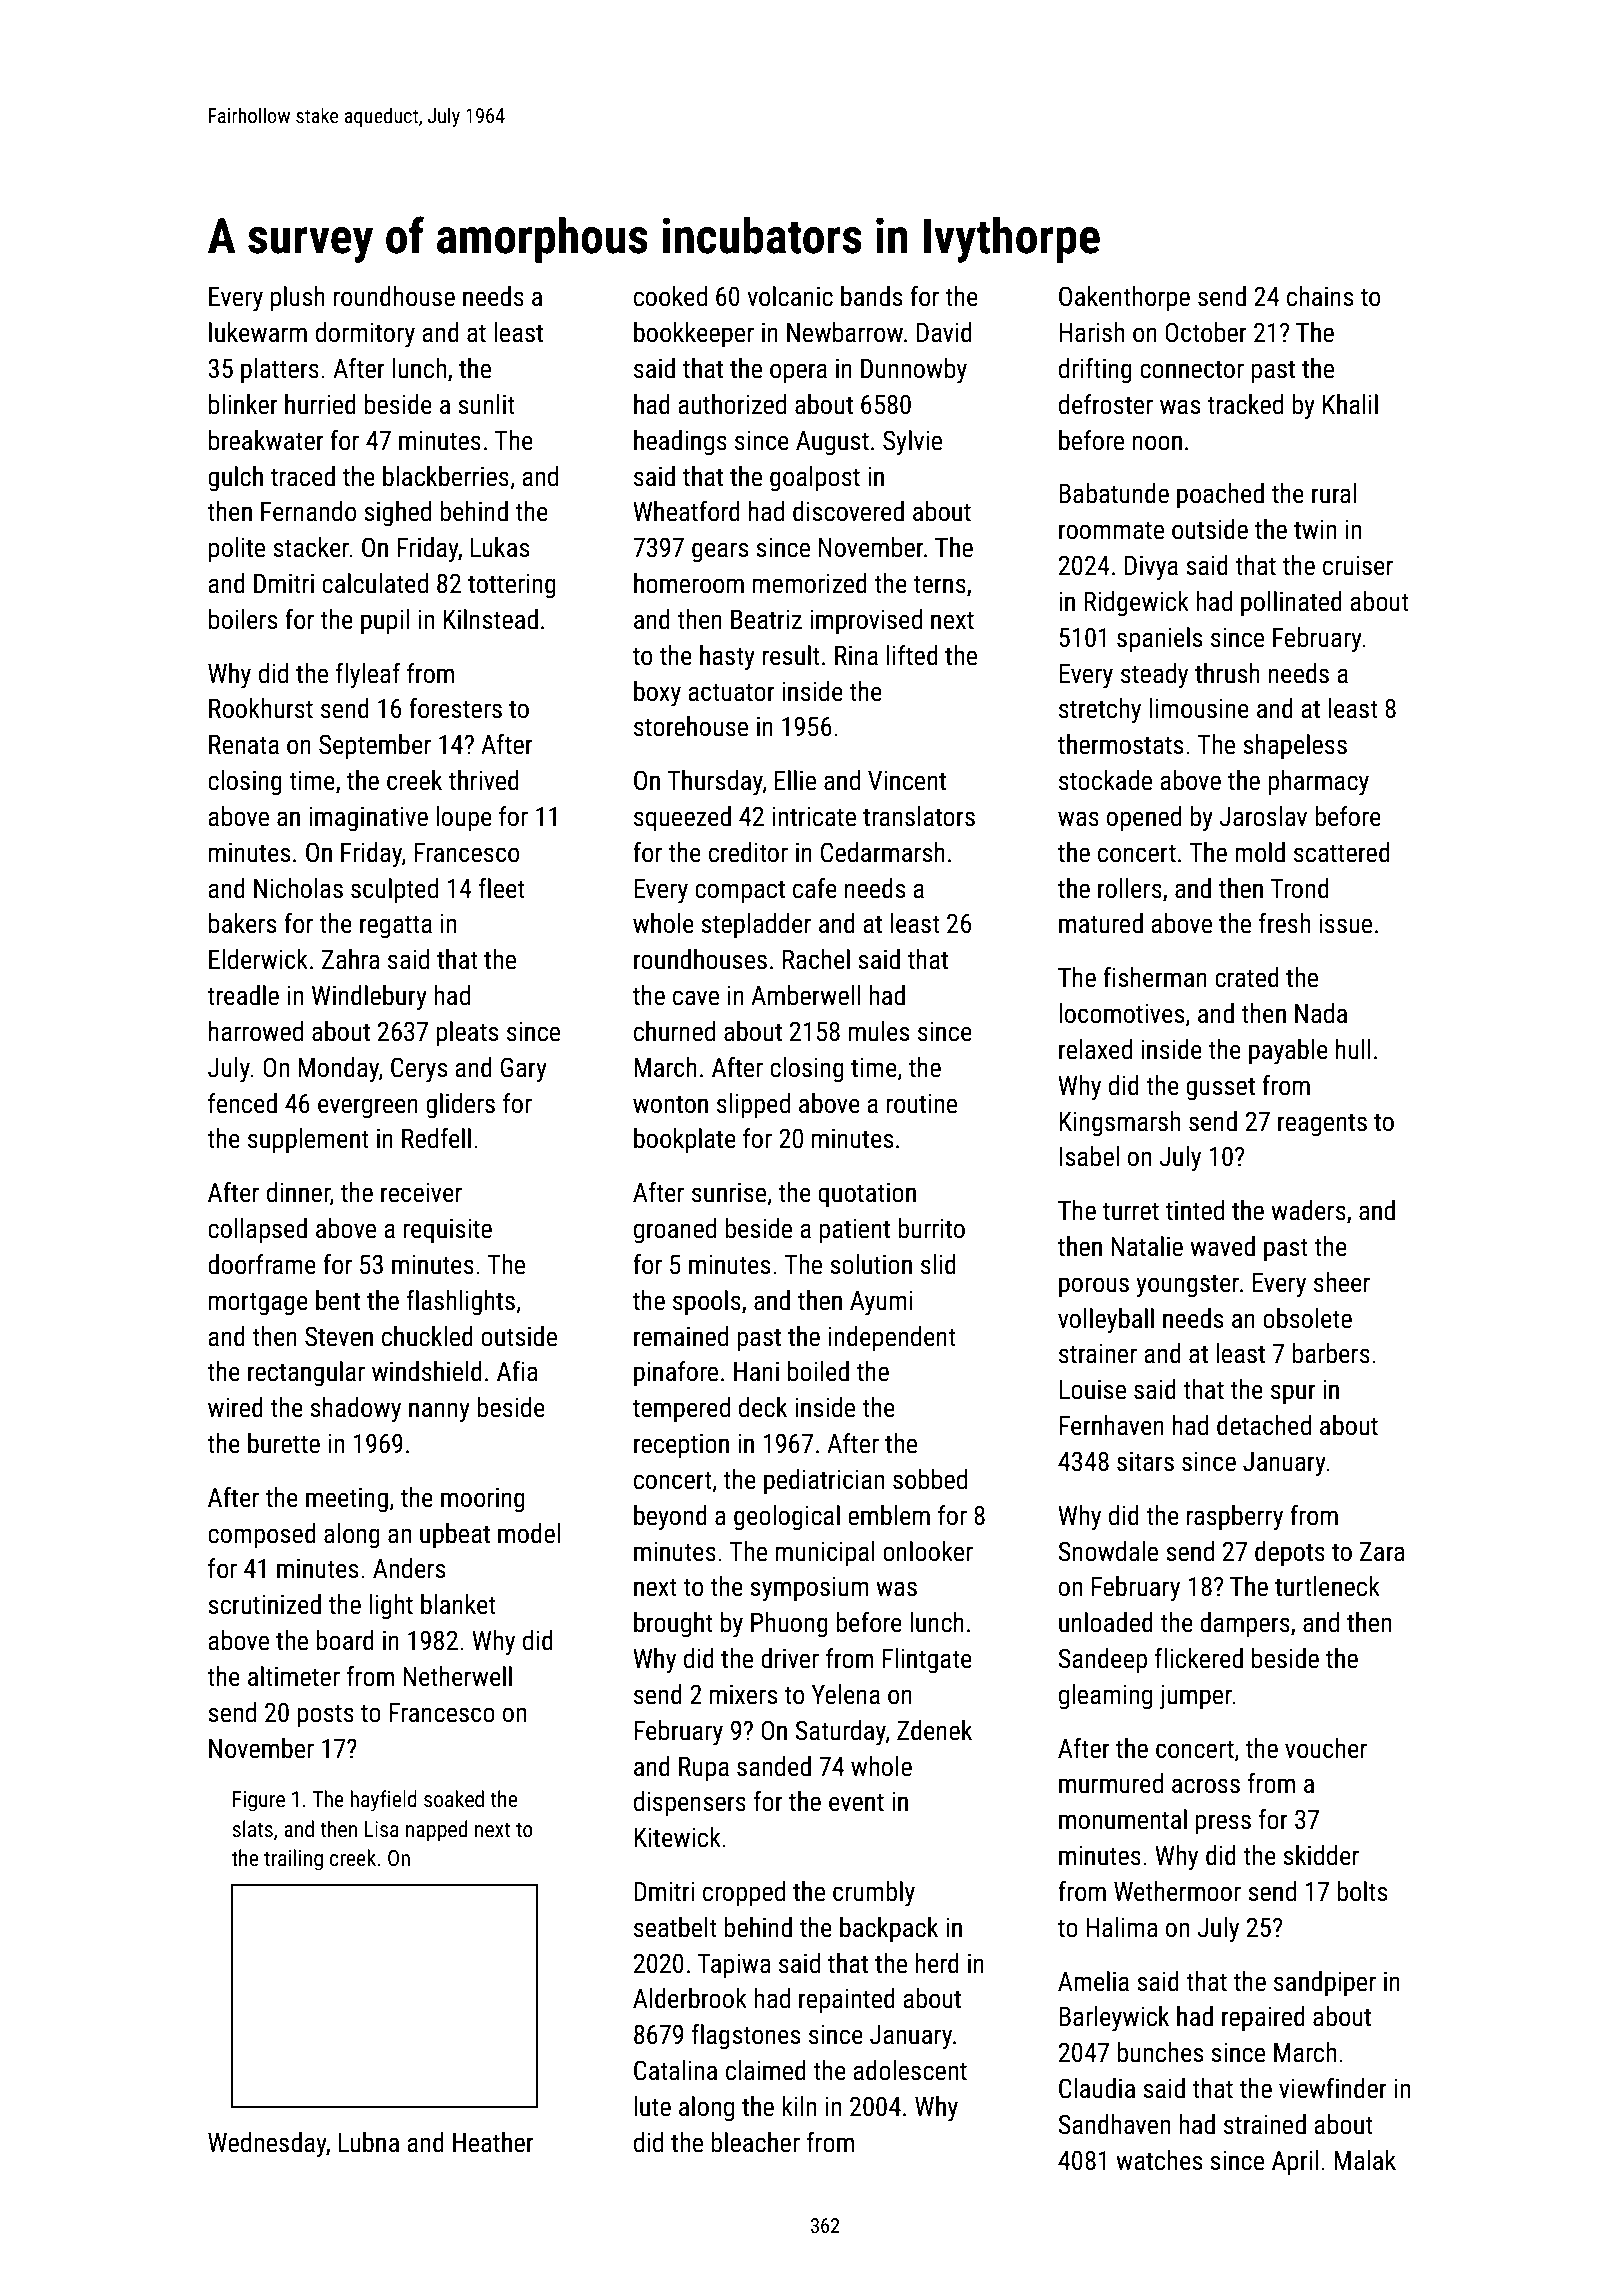 The image size is (1620, 2292). What do you see at coordinates (1130, 888) in the screenshot?
I see `rollers` at bounding box center [1130, 888].
